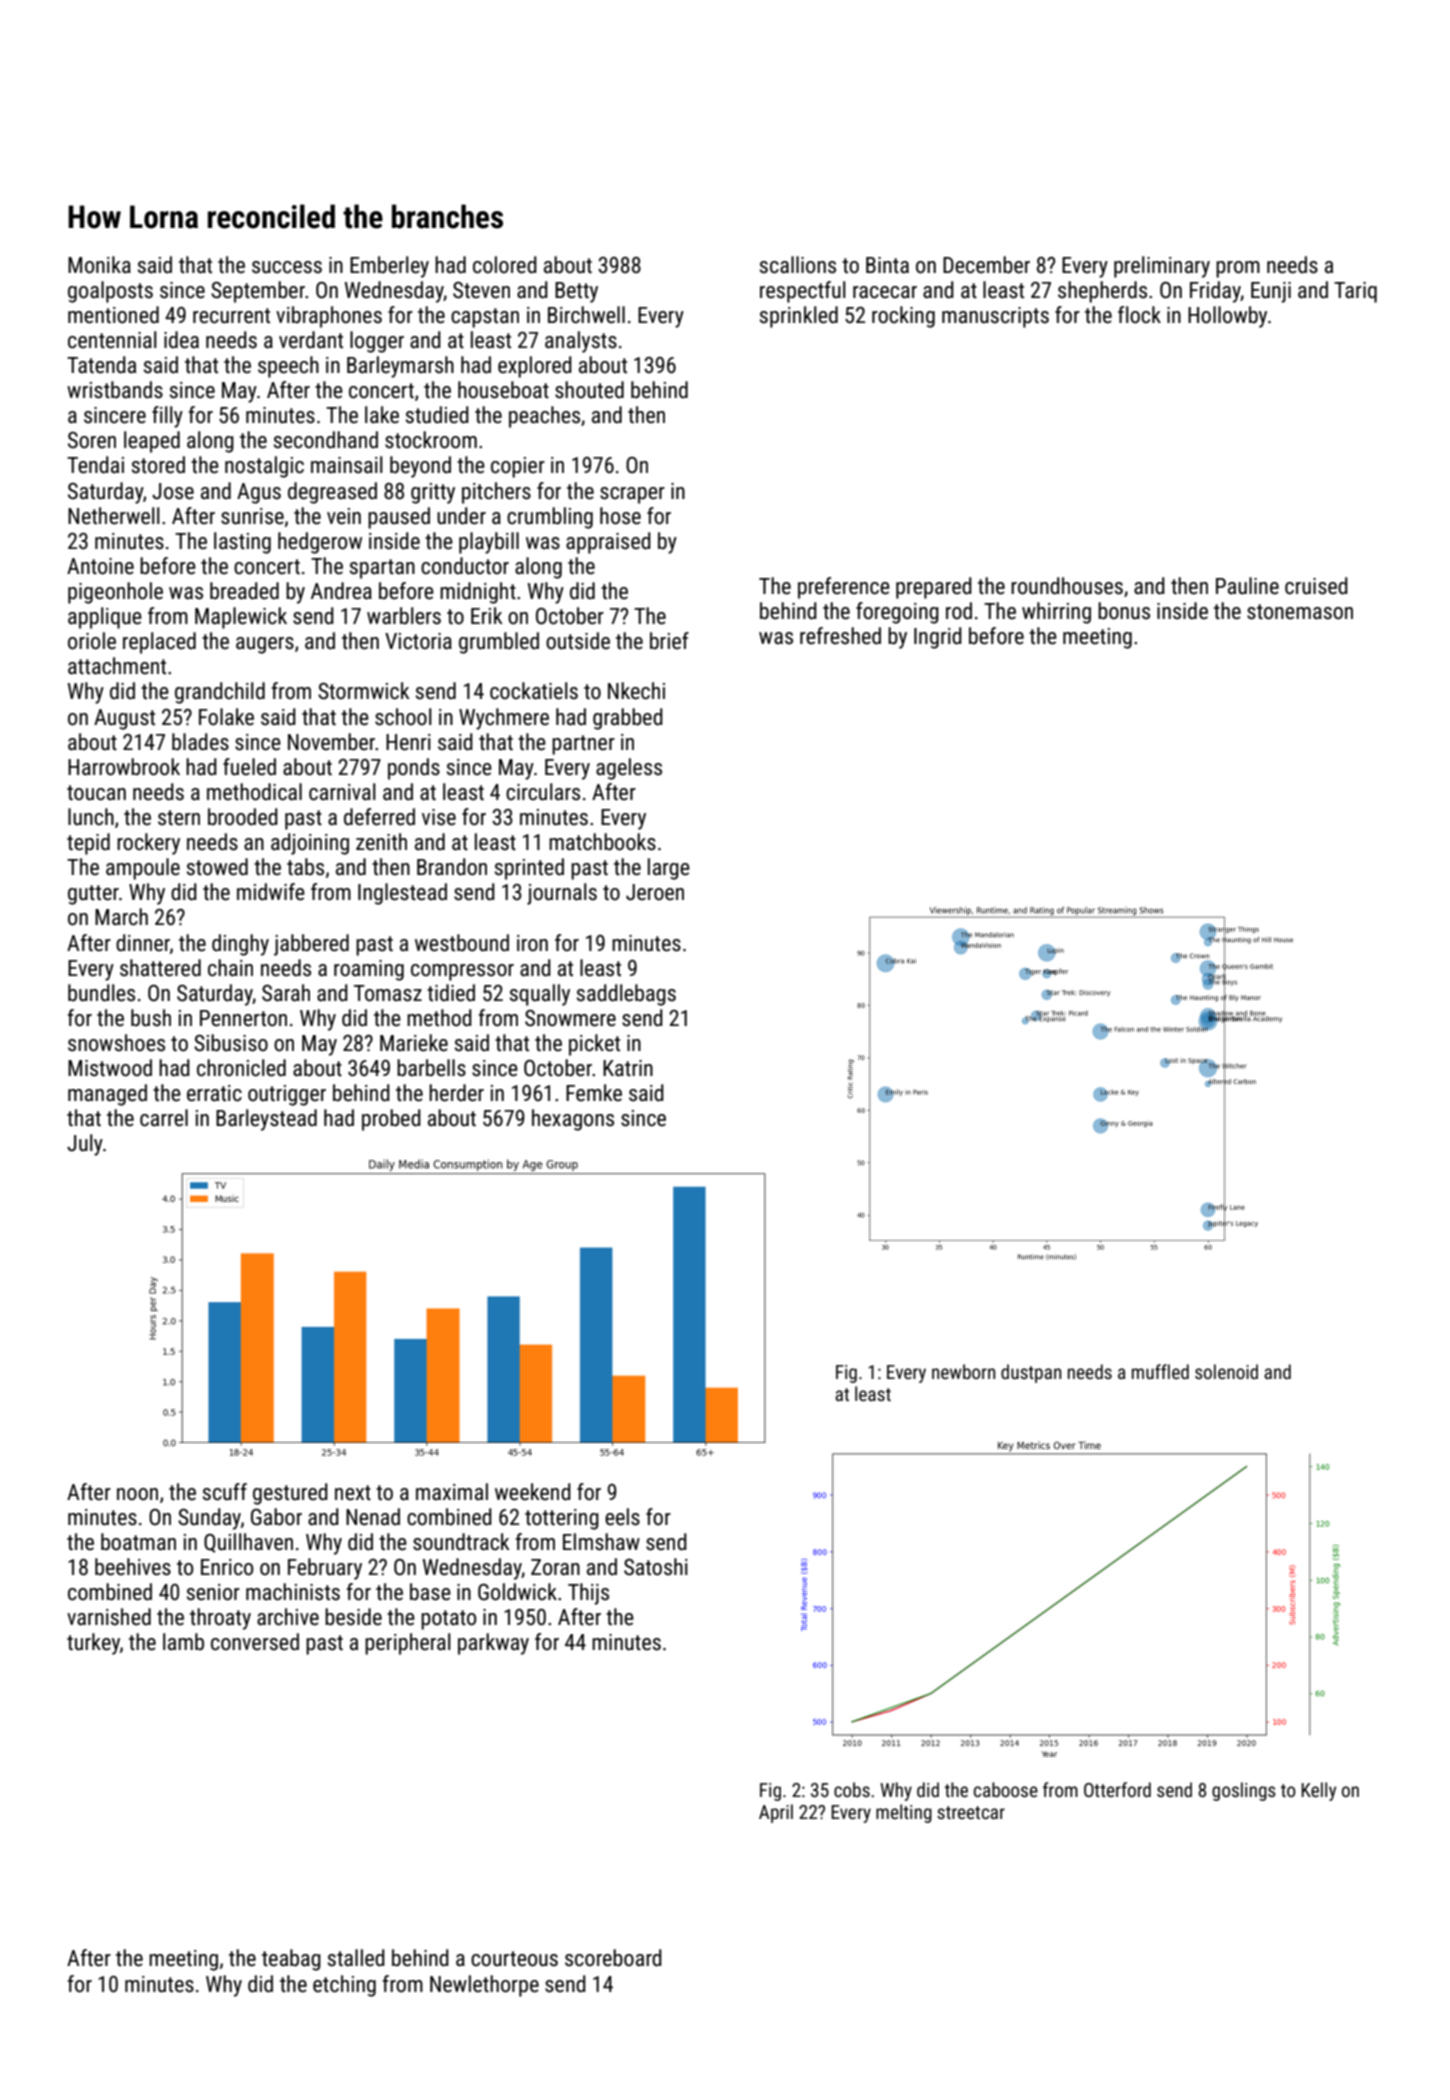 This screenshot has width=1450, height=2100. What do you see at coordinates (344, 1986) in the screenshot?
I see `etching` at bounding box center [344, 1986].
